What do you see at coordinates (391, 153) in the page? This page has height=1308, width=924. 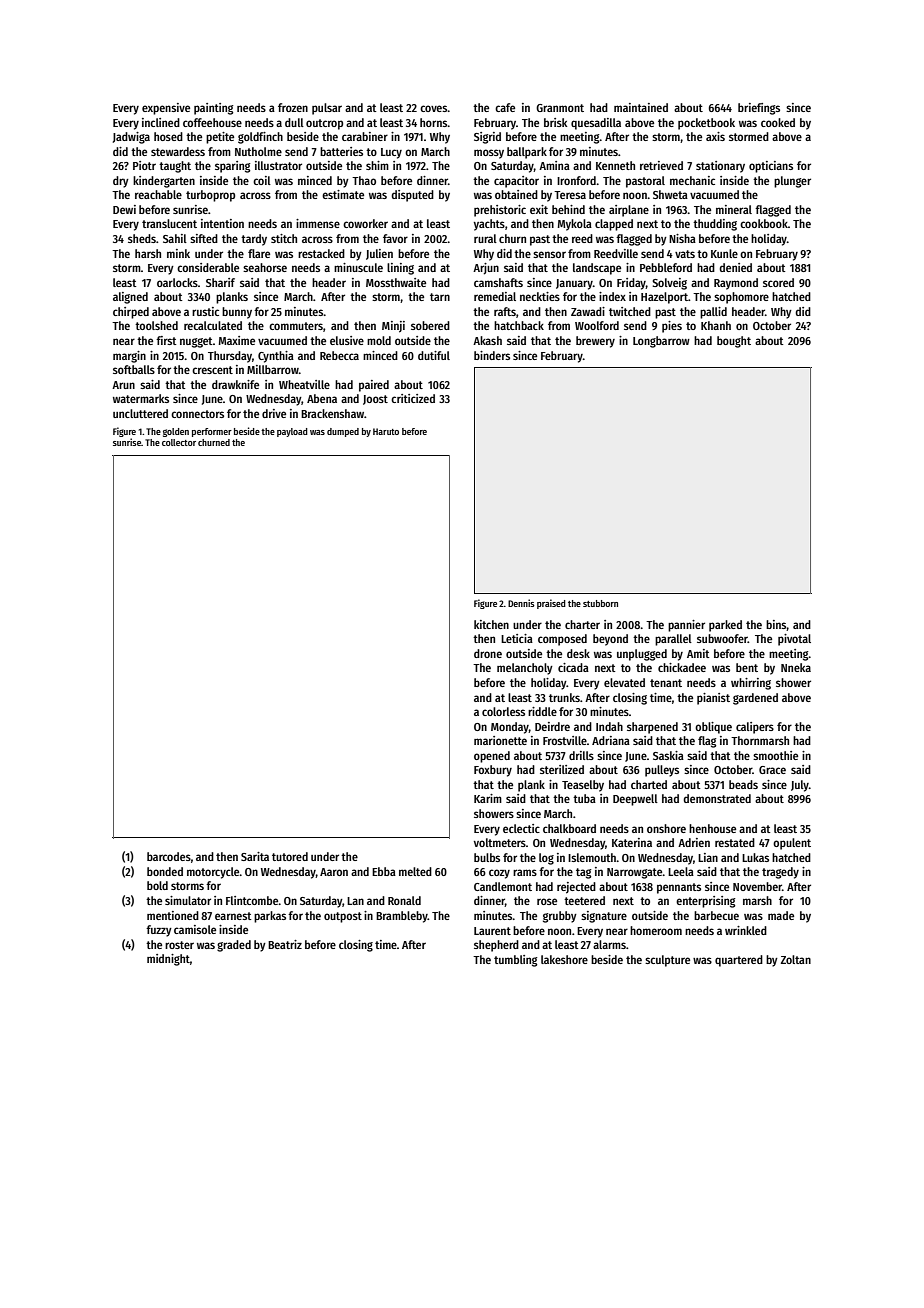 I see `Lucy` at bounding box center [391, 153].
